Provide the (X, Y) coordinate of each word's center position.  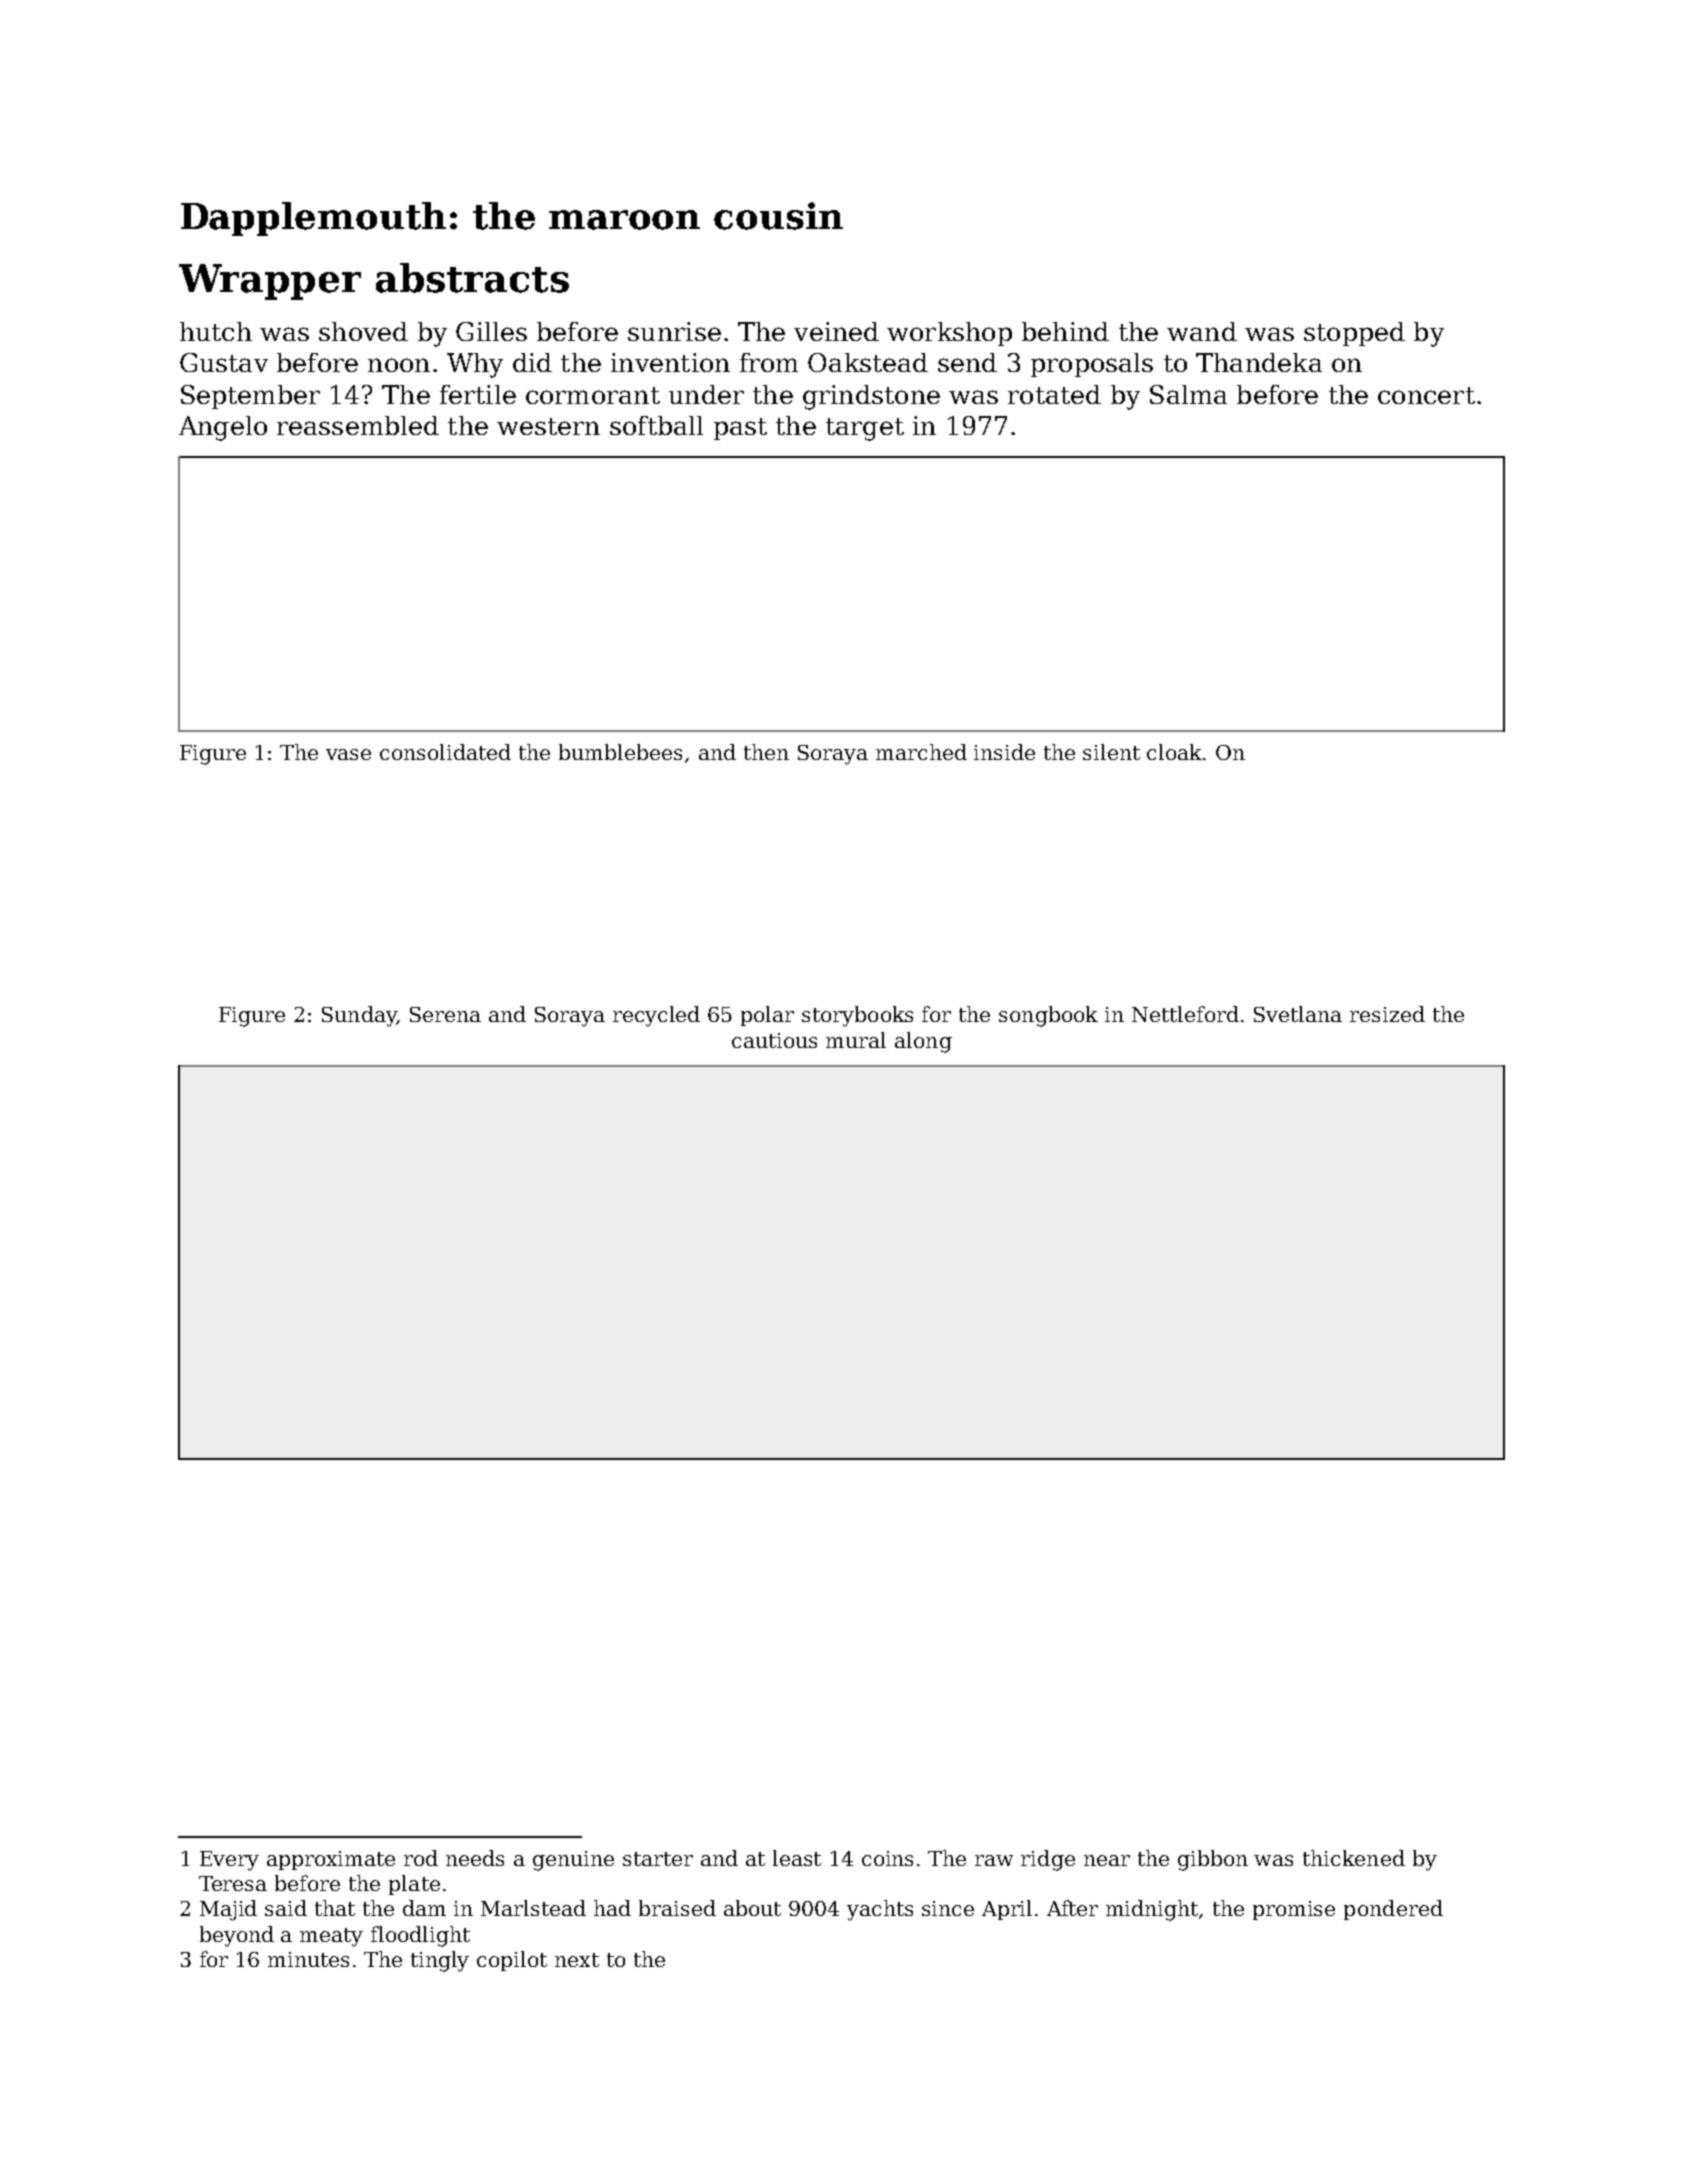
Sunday (359, 1016)
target (865, 429)
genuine (573, 1861)
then (766, 752)
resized (1387, 1014)
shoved (363, 331)
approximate (331, 1860)
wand (1202, 331)
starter (658, 1859)
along (923, 1042)
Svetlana (1298, 1014)
